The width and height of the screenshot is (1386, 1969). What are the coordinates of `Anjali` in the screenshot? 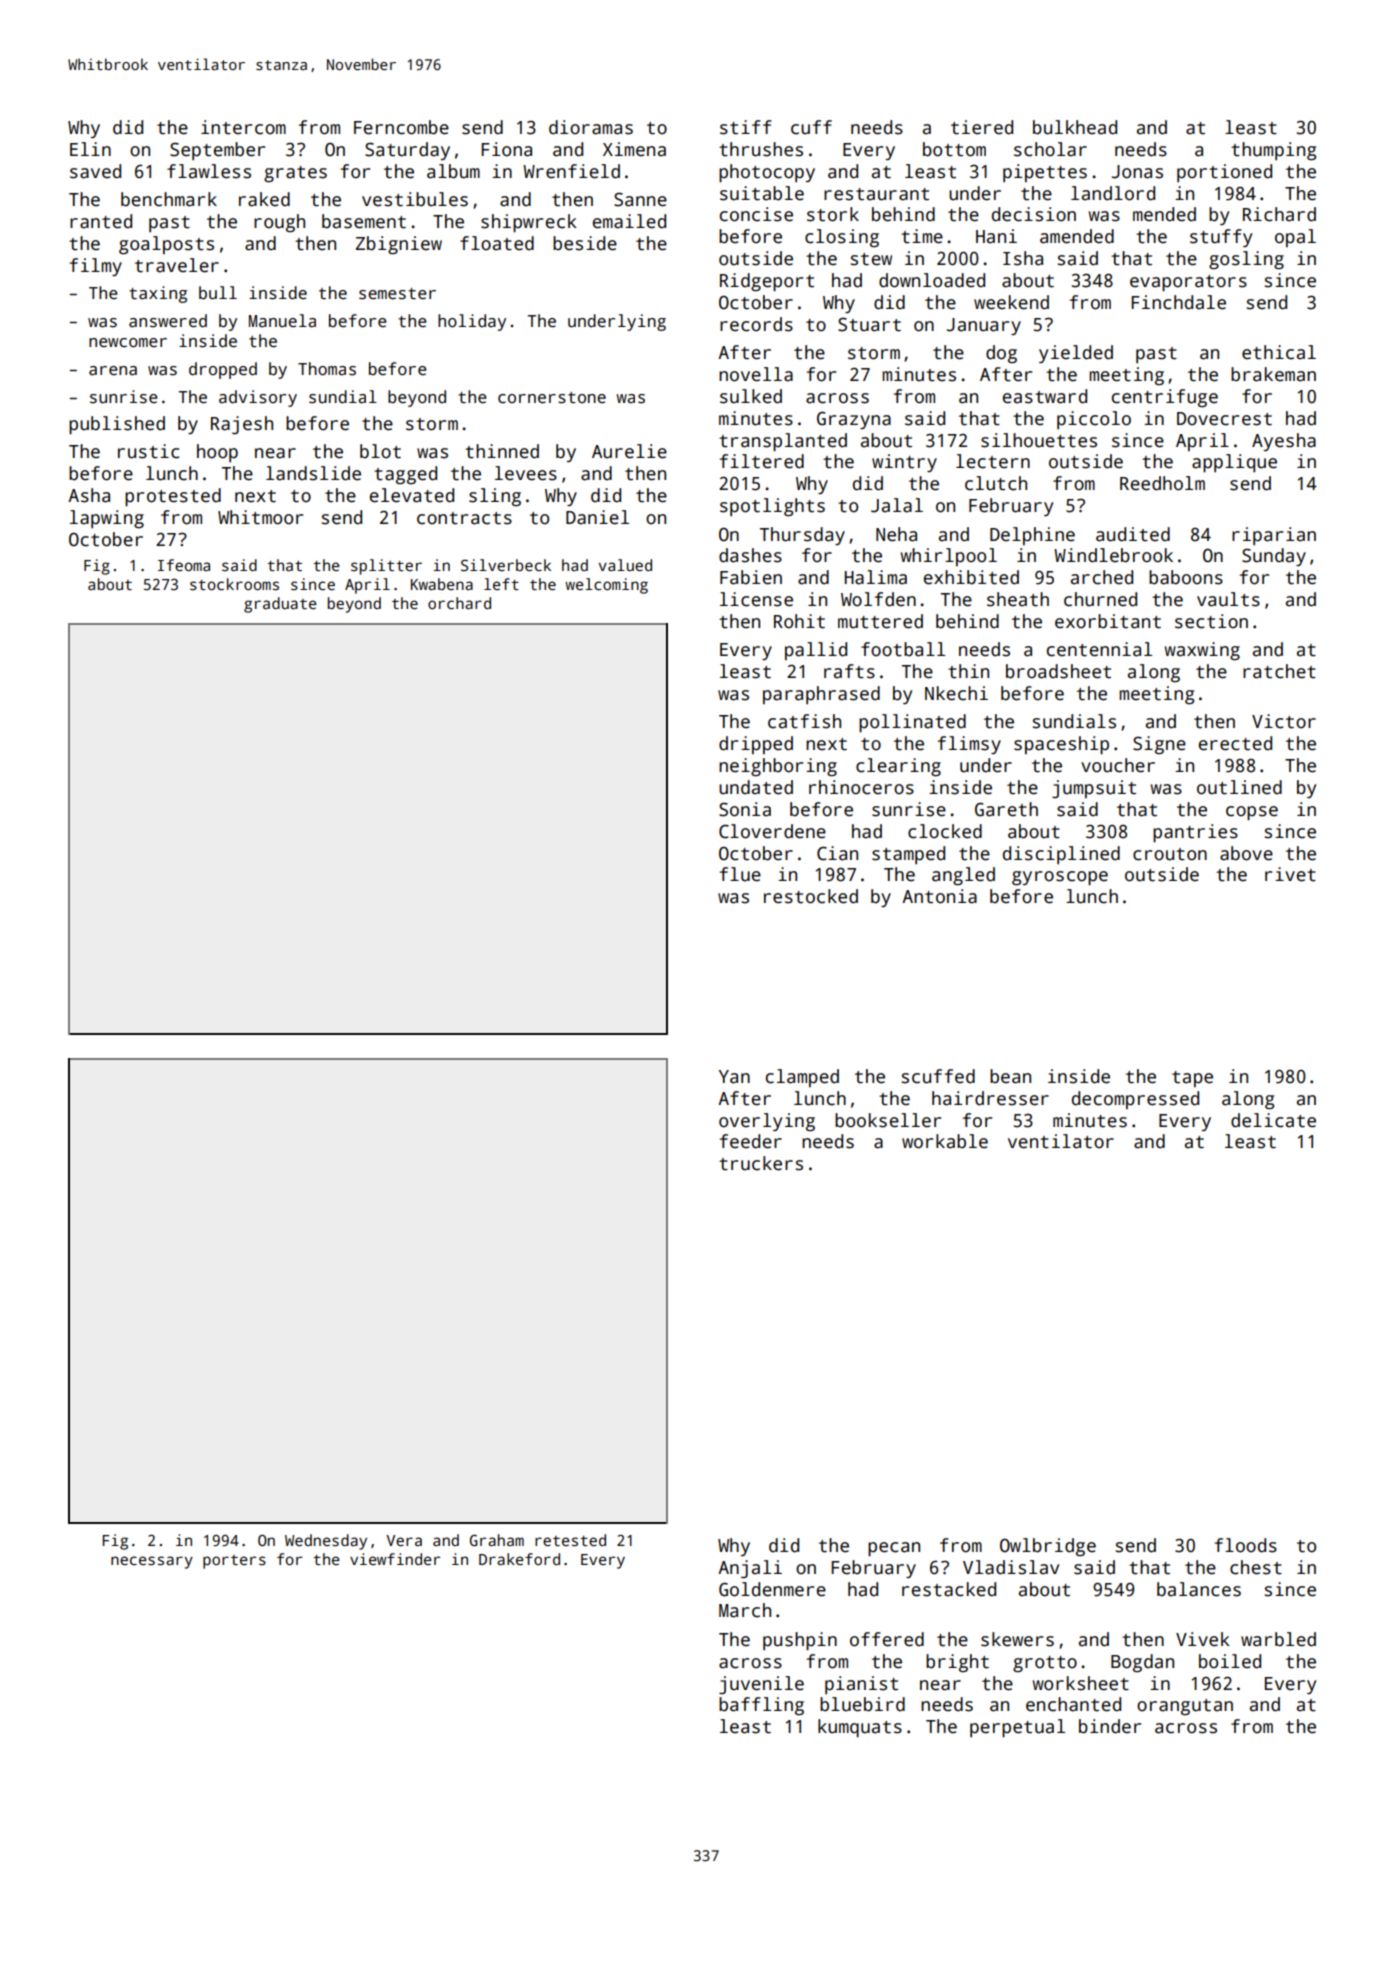 It's located at (750, 1569).
